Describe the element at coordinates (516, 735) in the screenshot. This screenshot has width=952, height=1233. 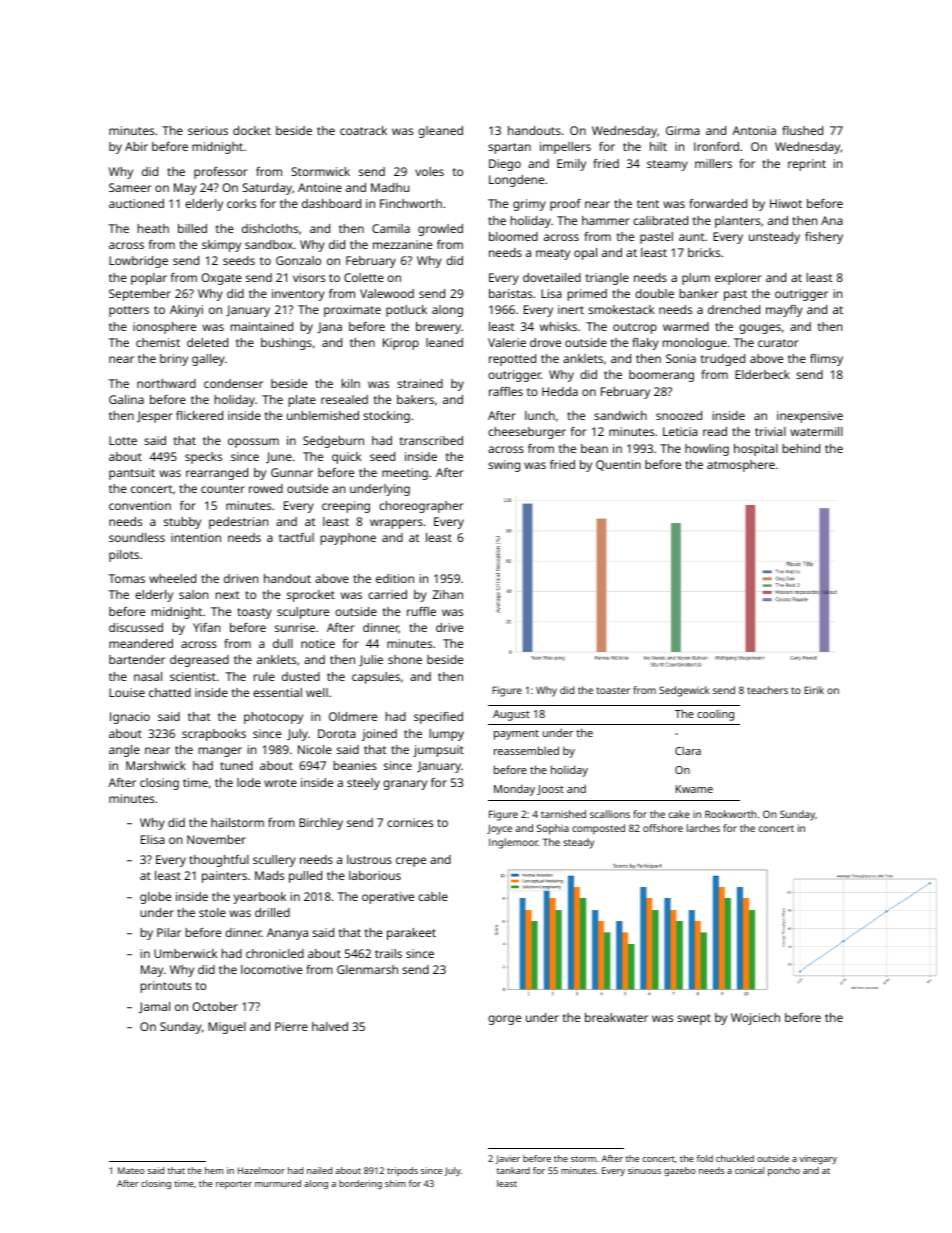
I see `payment` at that location.
